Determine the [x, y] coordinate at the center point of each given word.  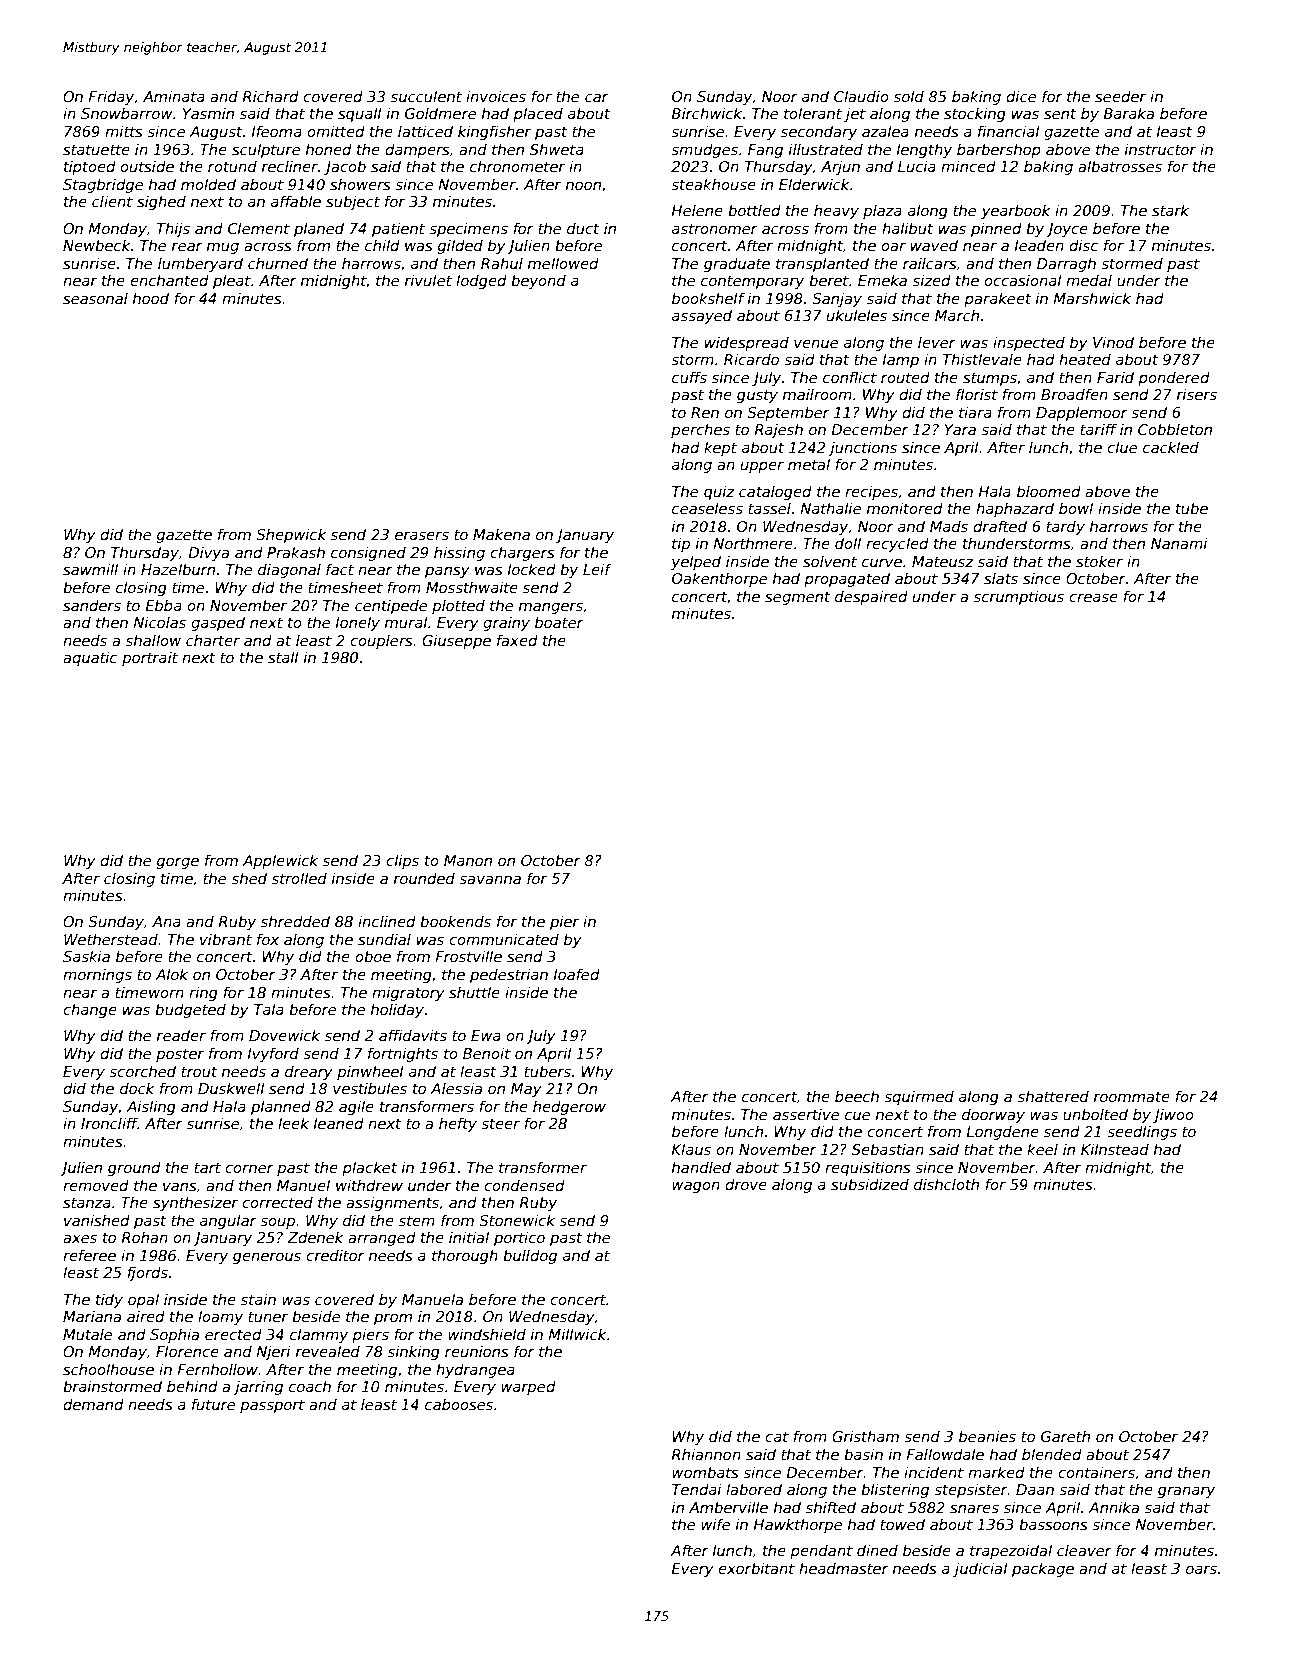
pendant [821, 1552]
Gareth [1065, 1436]
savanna [490, 879]
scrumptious [1019, 597]
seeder [1120, 96]
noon [583, 185]
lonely [358, 623]
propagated [847, 579]
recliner [290, 166]
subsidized [870, 1184]
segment [797, 598]
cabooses [459, 1404]
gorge [178, 863]
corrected [277, 1202]
